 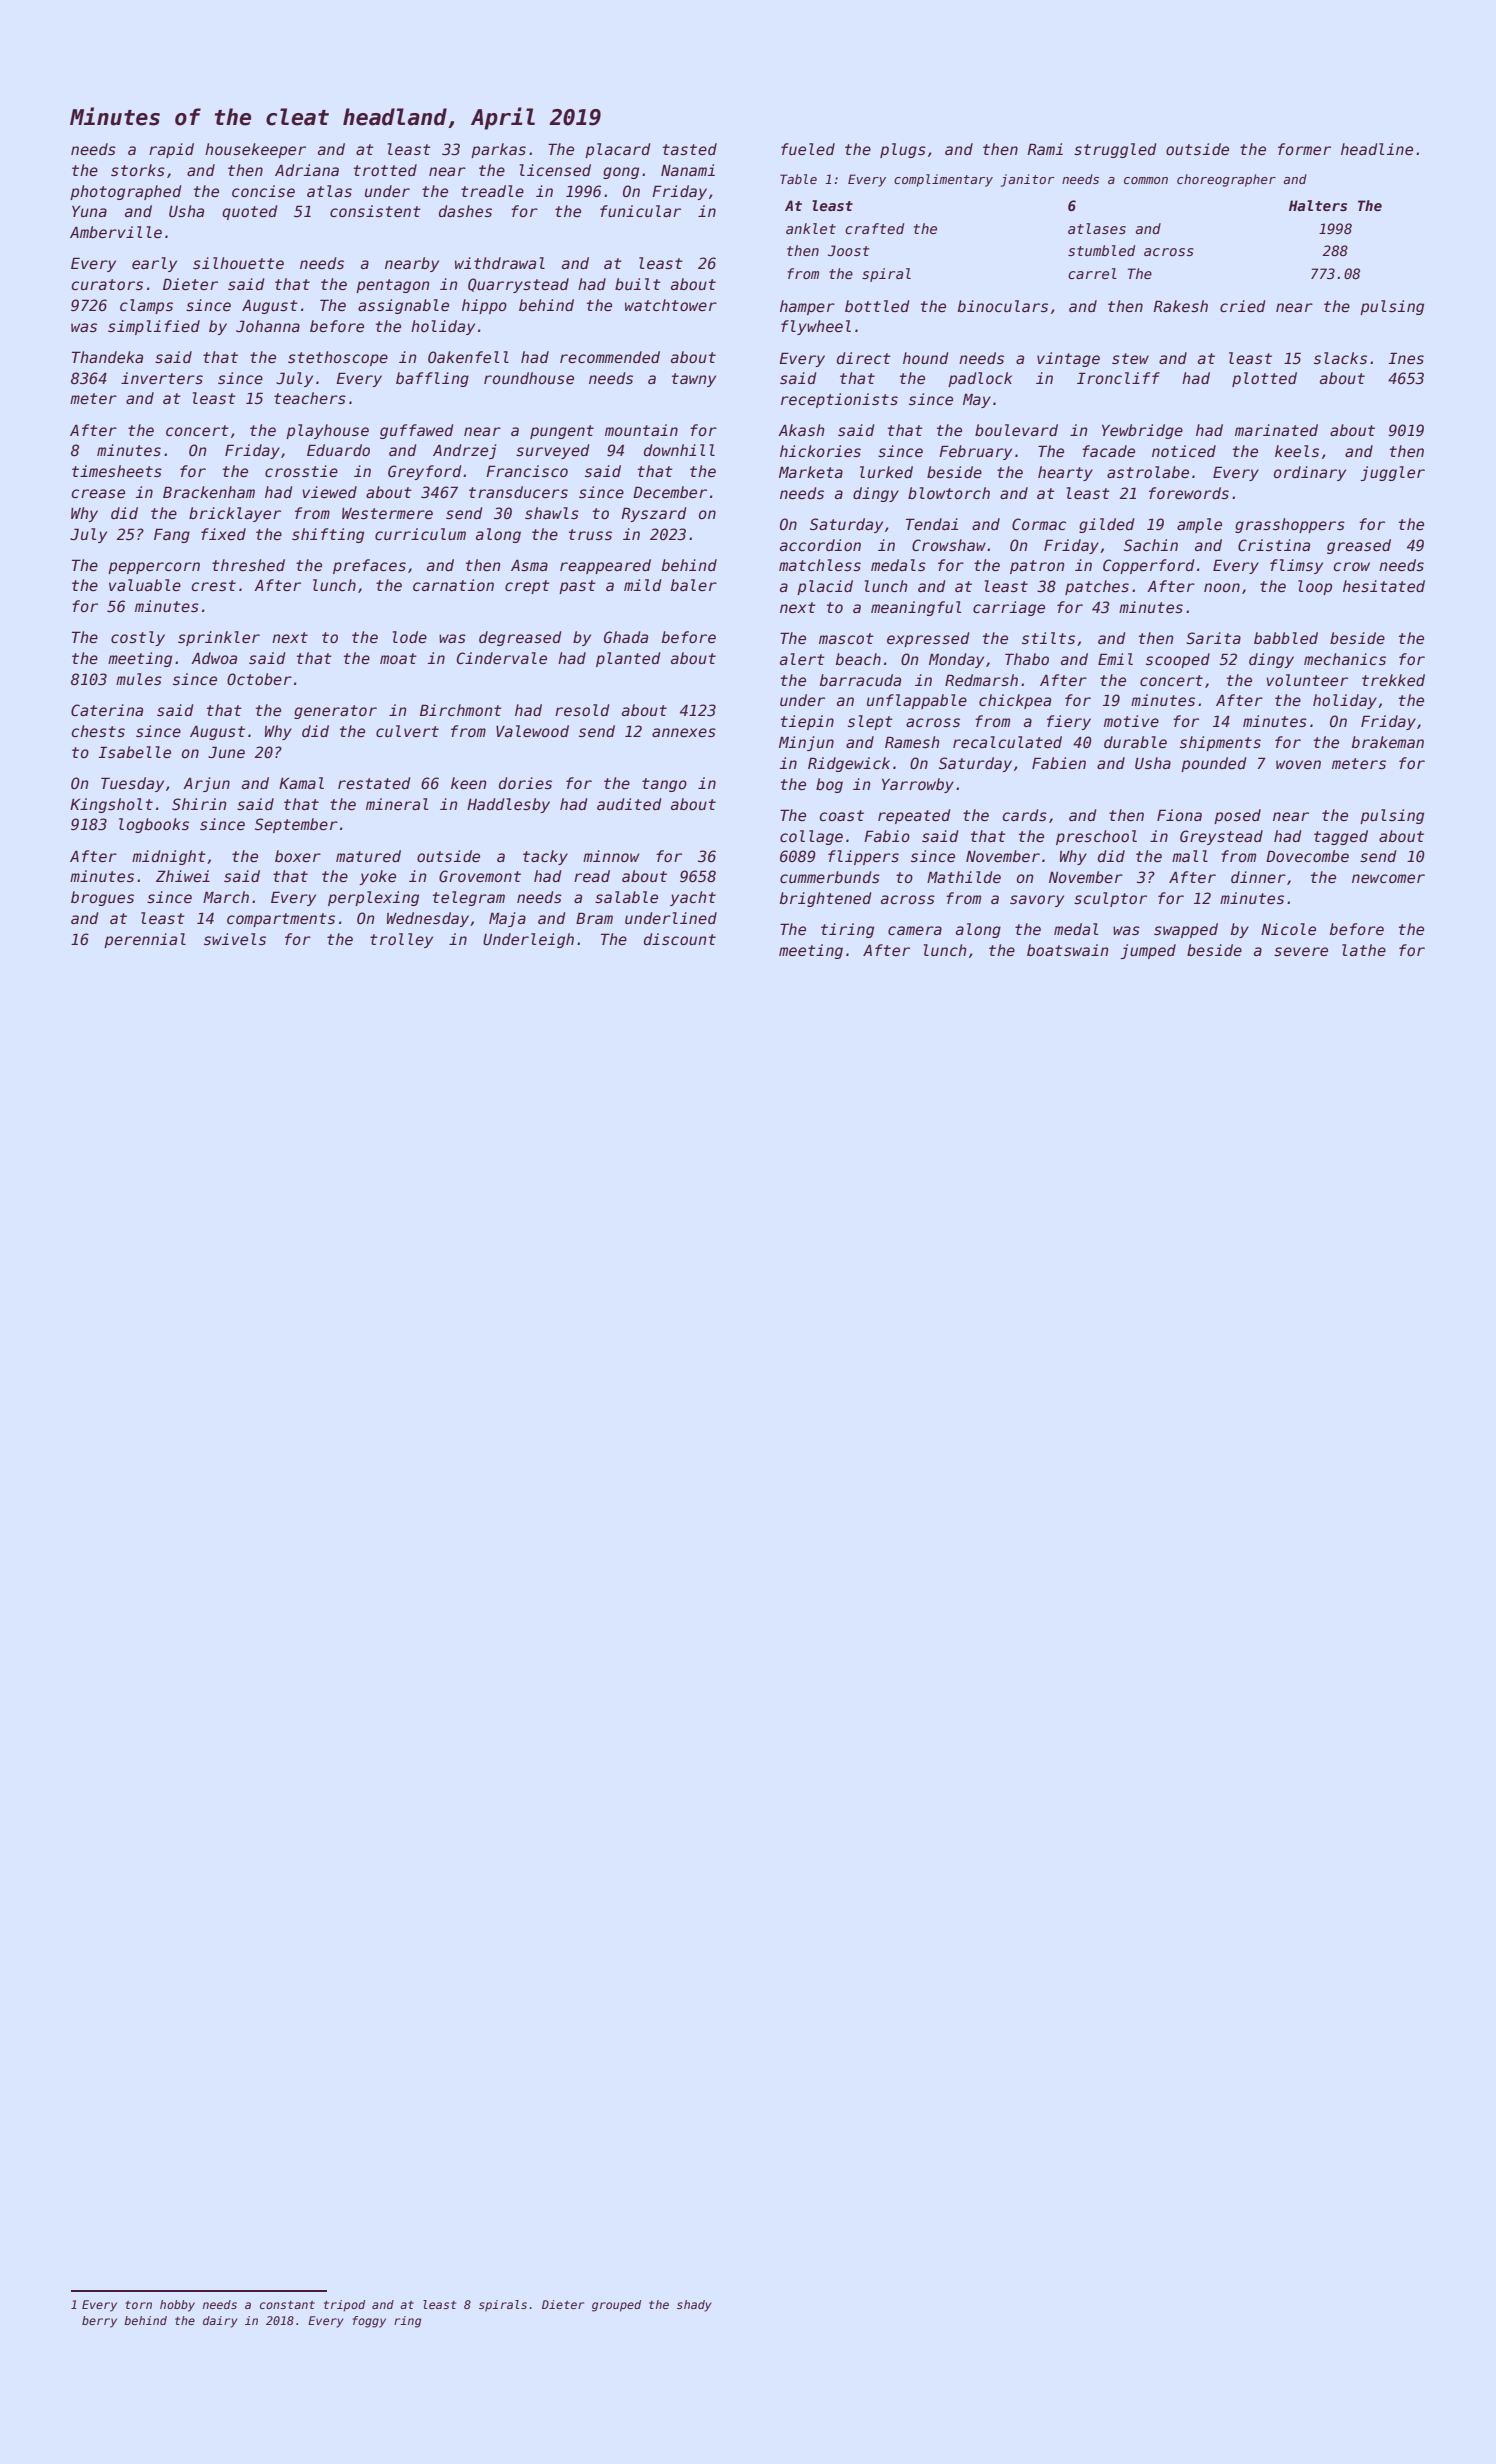 What do you see at coordinates (1148, 951) in the image?
I see `jumped` at bounding box center [1148, 951].
